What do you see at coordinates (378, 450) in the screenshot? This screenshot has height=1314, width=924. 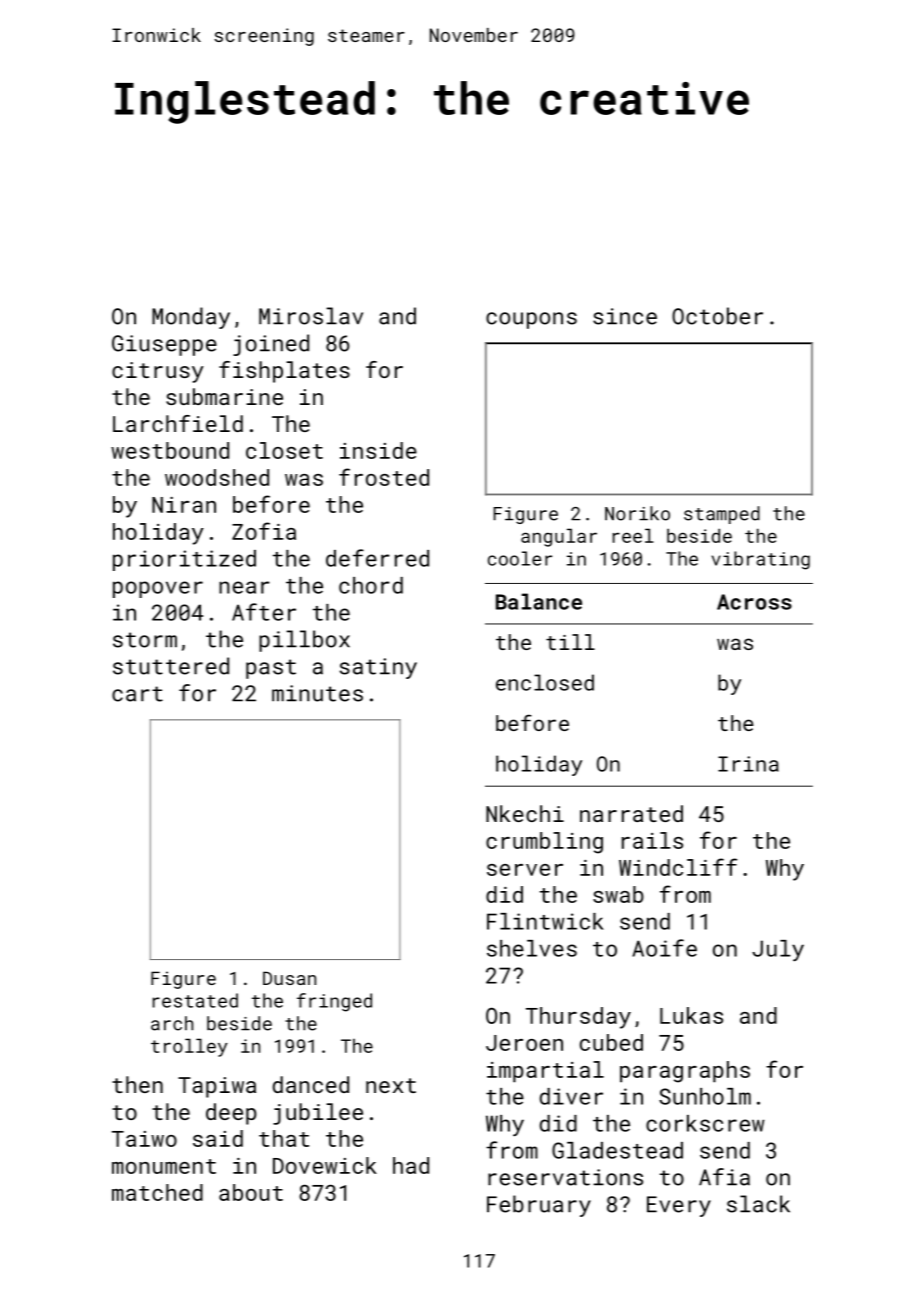 I see `inside` at bounding box center [378, 450].
